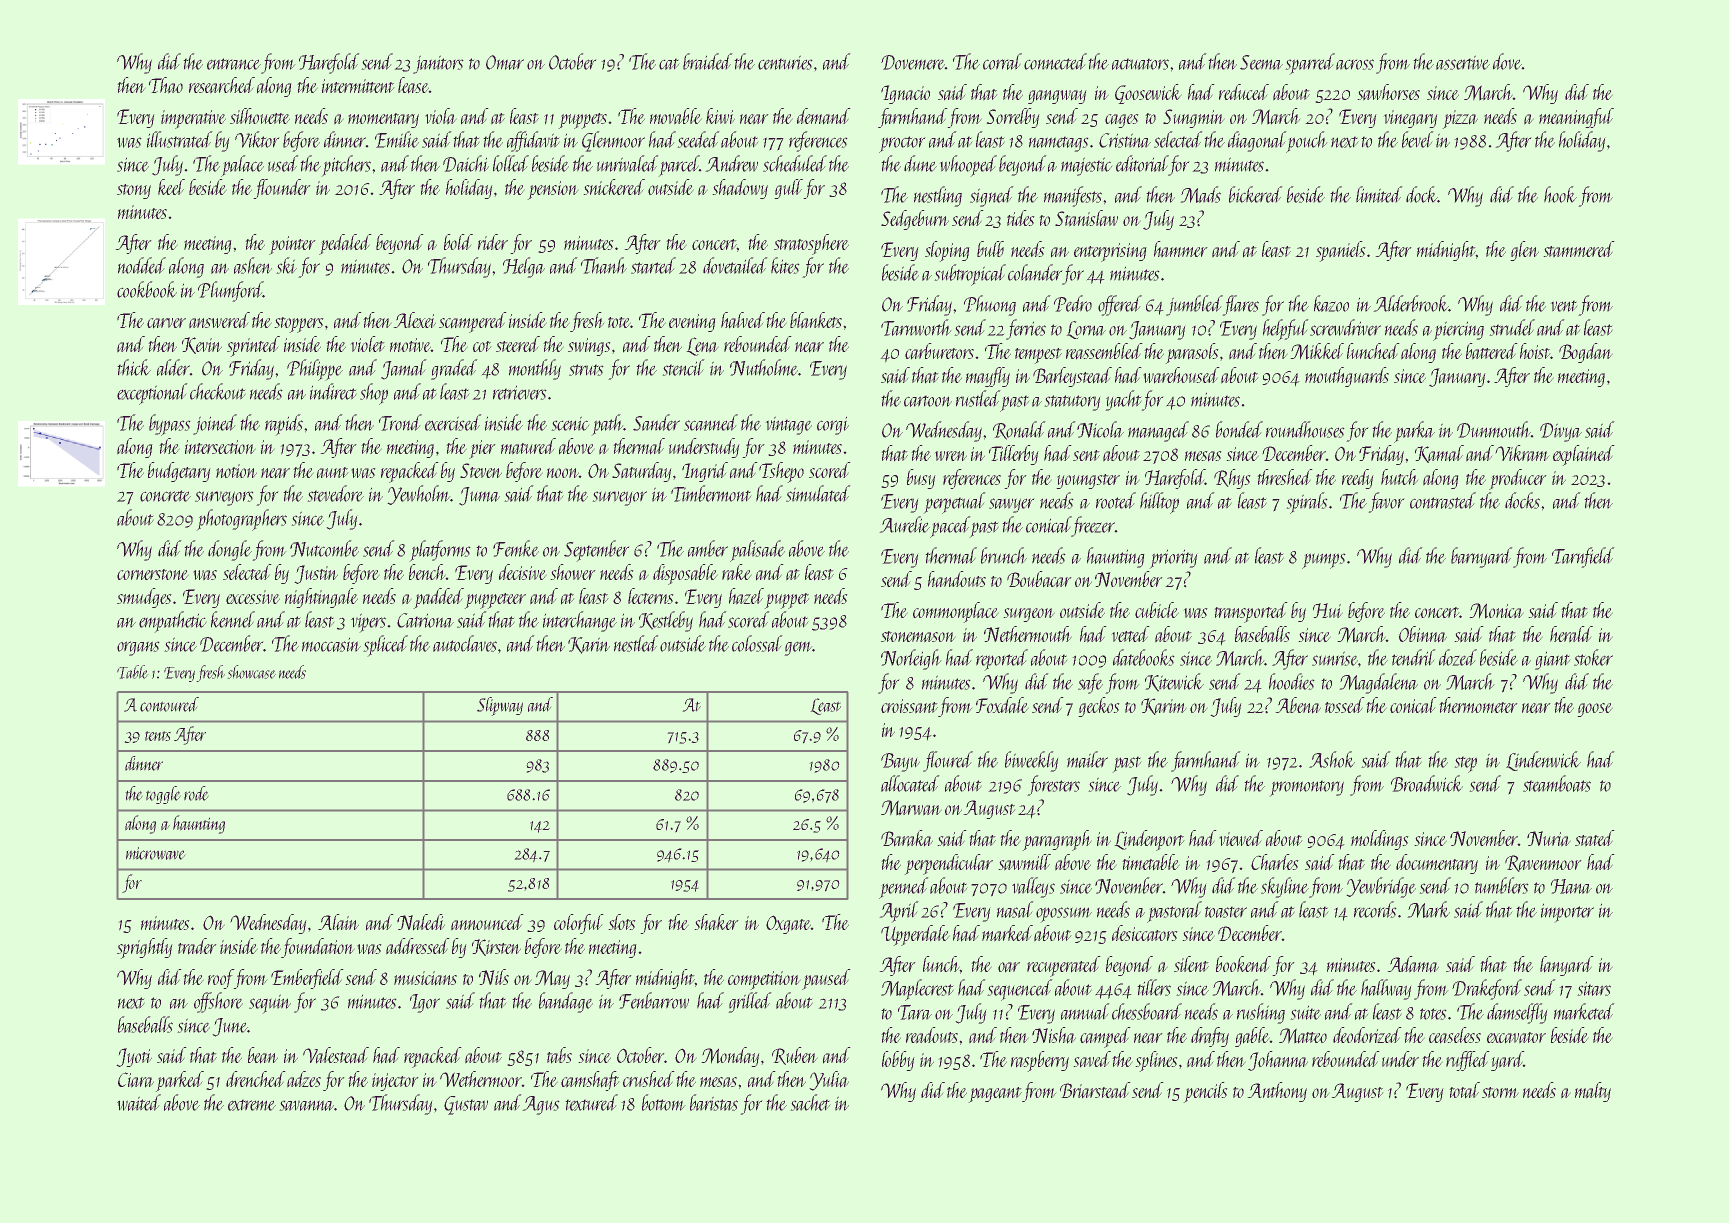 The image size is (1729, 1223). I want to click on bold, so click(458, 242).
